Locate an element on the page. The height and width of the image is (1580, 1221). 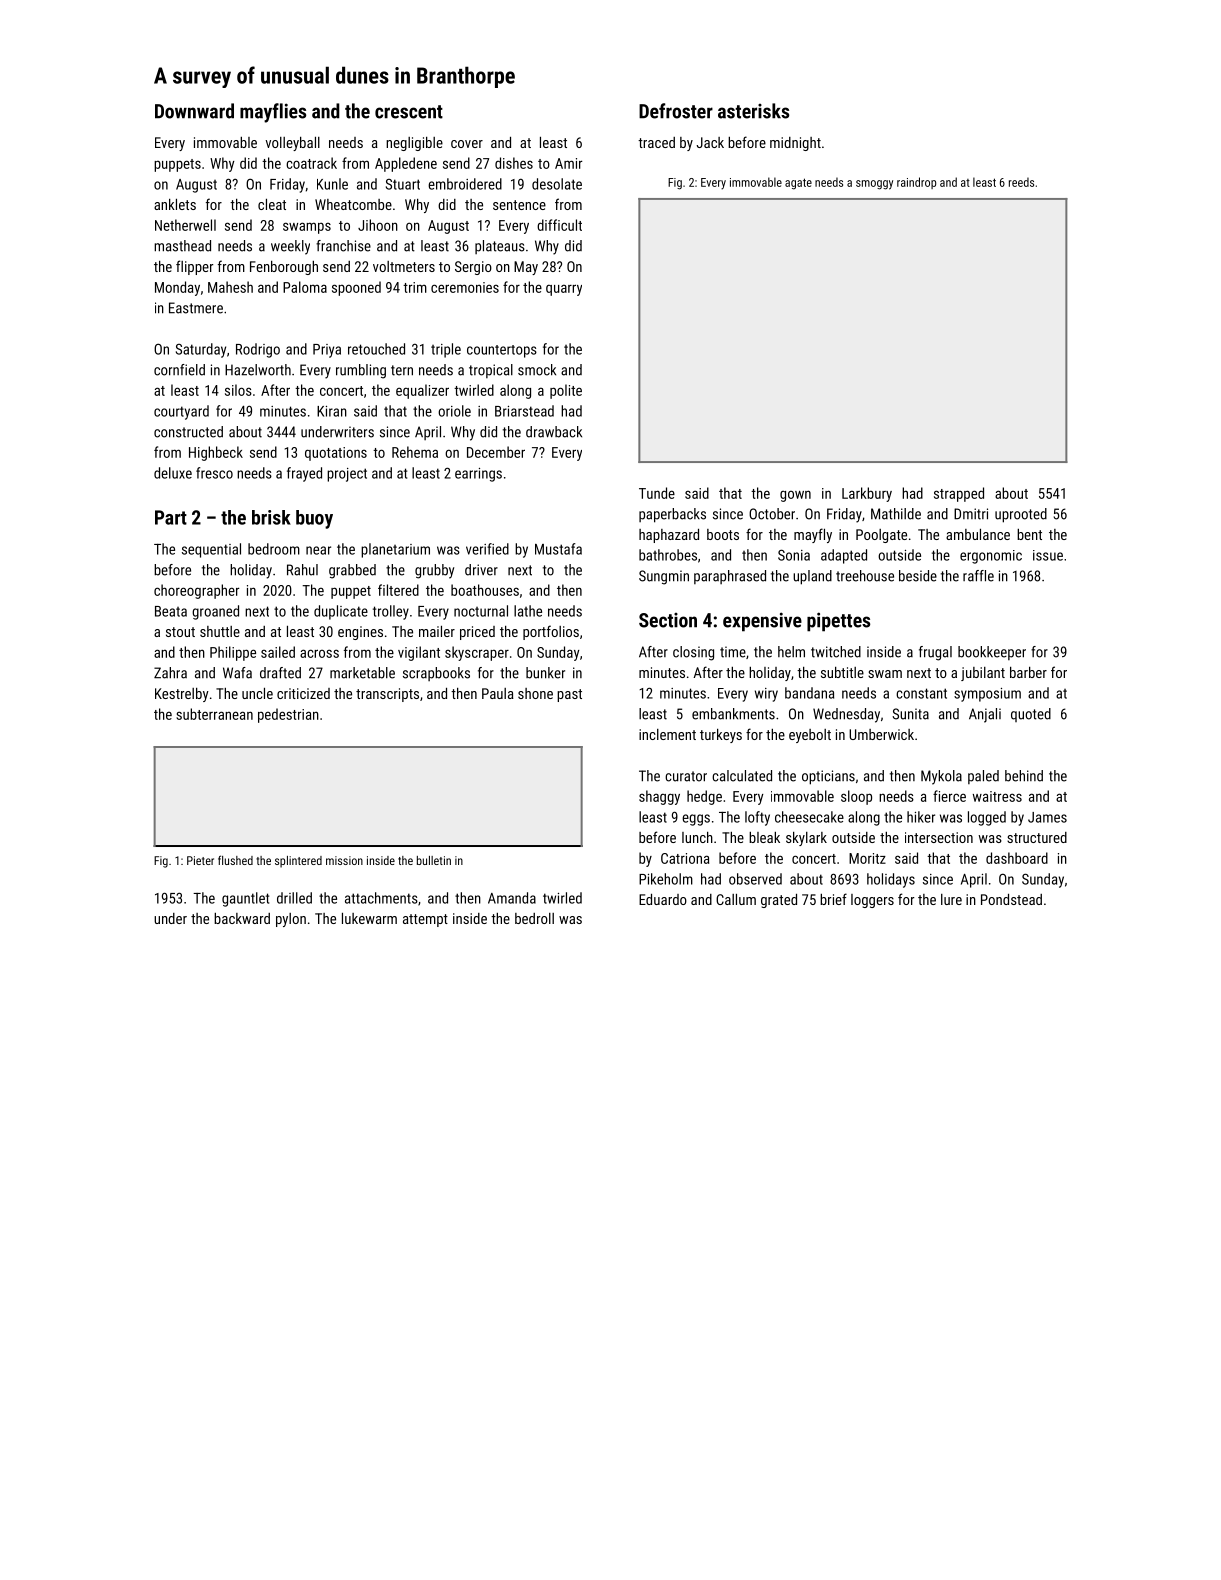
uprooted is located at coordinates (1021, 515).
